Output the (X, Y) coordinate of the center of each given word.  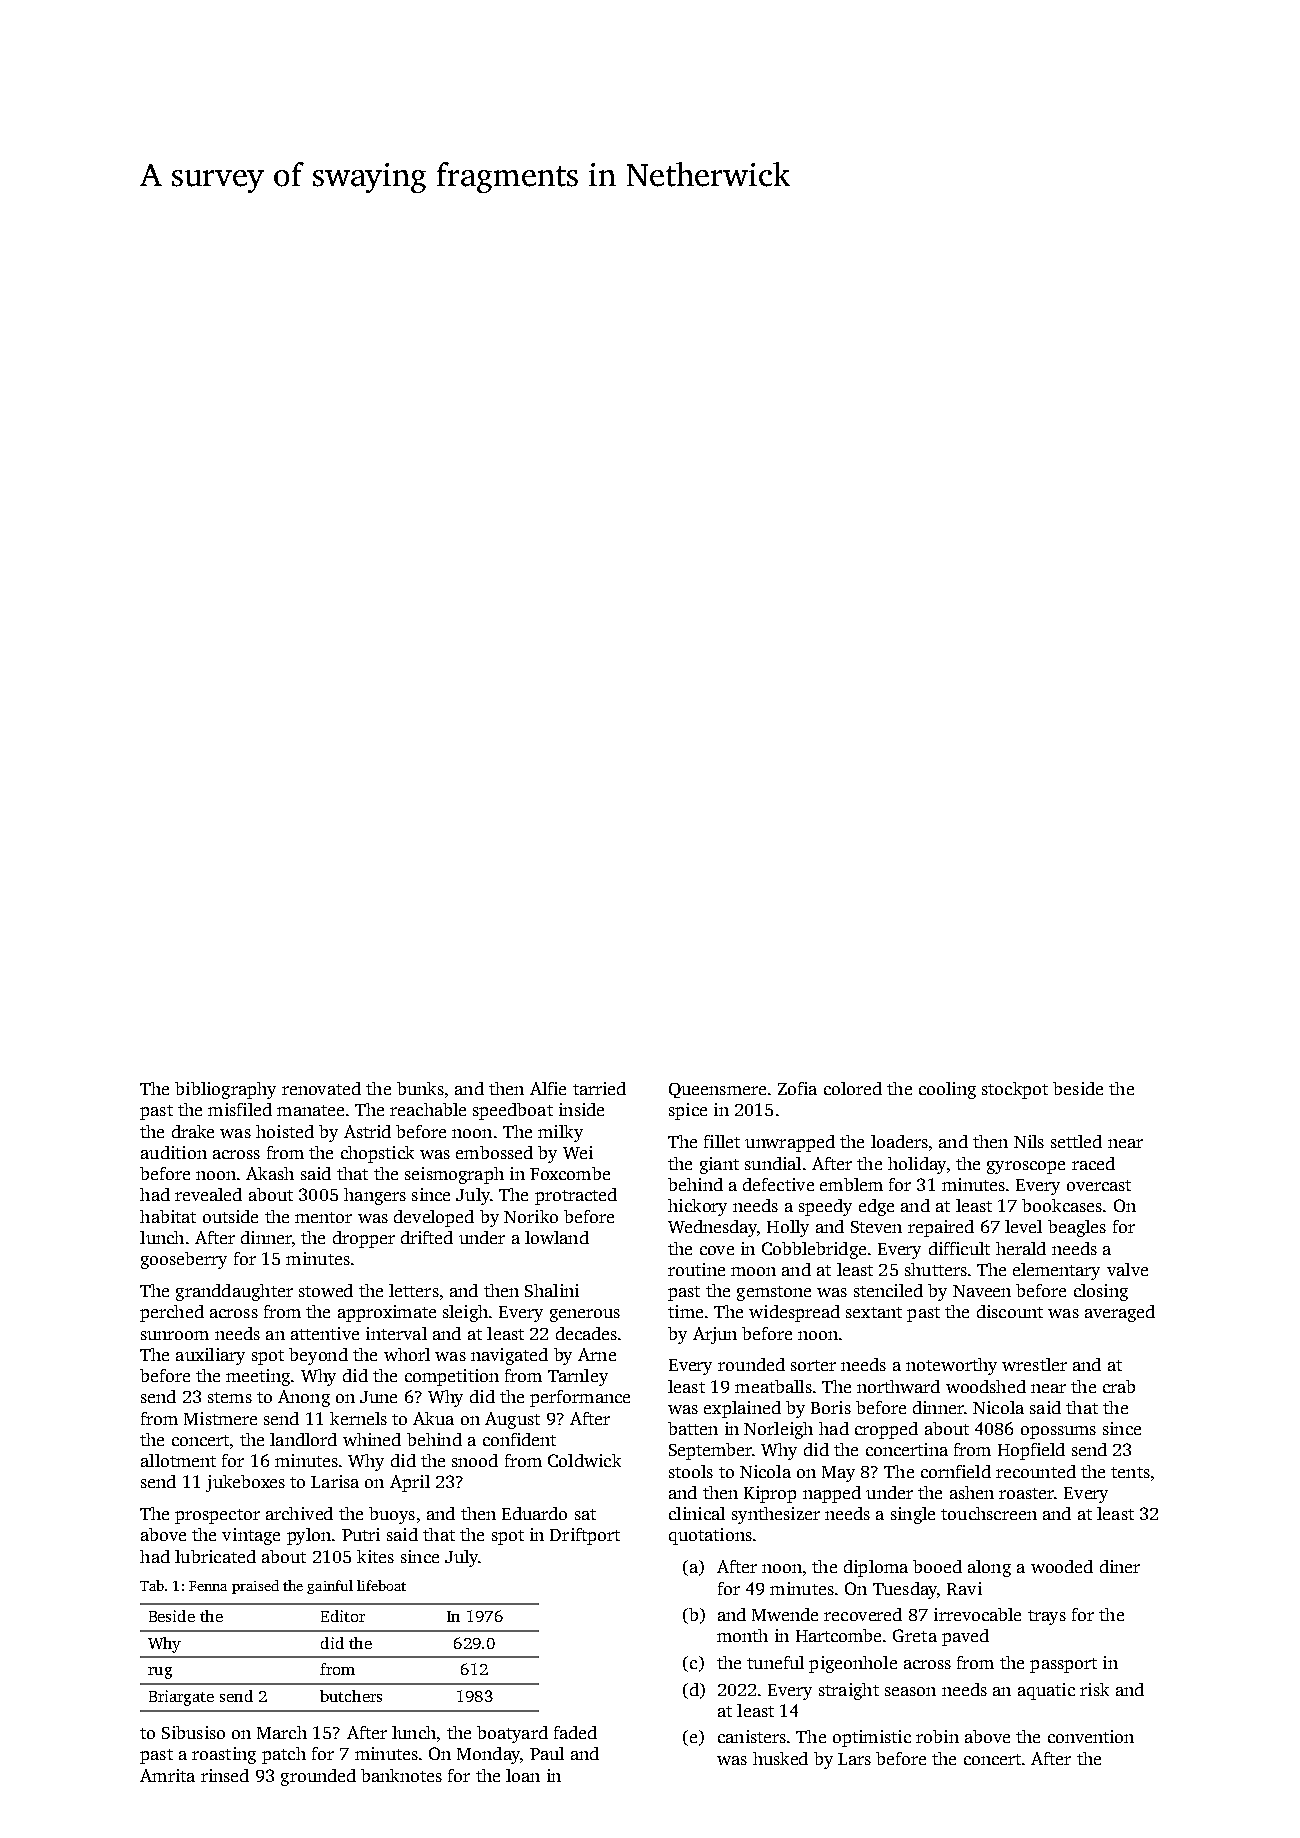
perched (172, 1313)
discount (1010, 1311)
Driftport (585, 1536)
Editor (343, 1616)
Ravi (964, 1588)
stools (691, 1471)
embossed (494, 1152)
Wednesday (712, 1228)
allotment (178, 1460)
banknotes (401, 1775)
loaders (899, 1141)
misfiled (240, 1109)
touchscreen (989, 1513)
